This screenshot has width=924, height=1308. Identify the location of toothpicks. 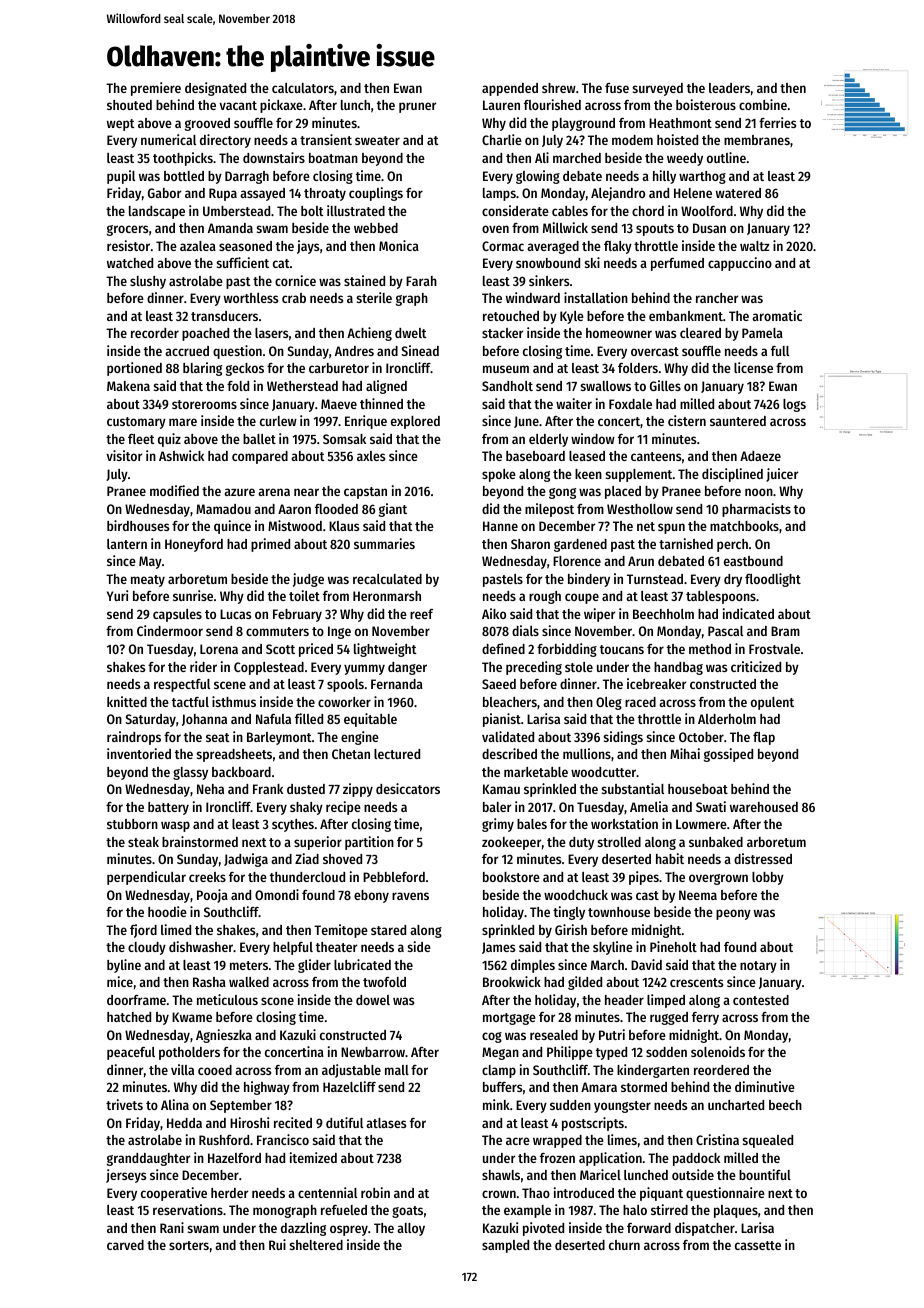
(183, 159).
